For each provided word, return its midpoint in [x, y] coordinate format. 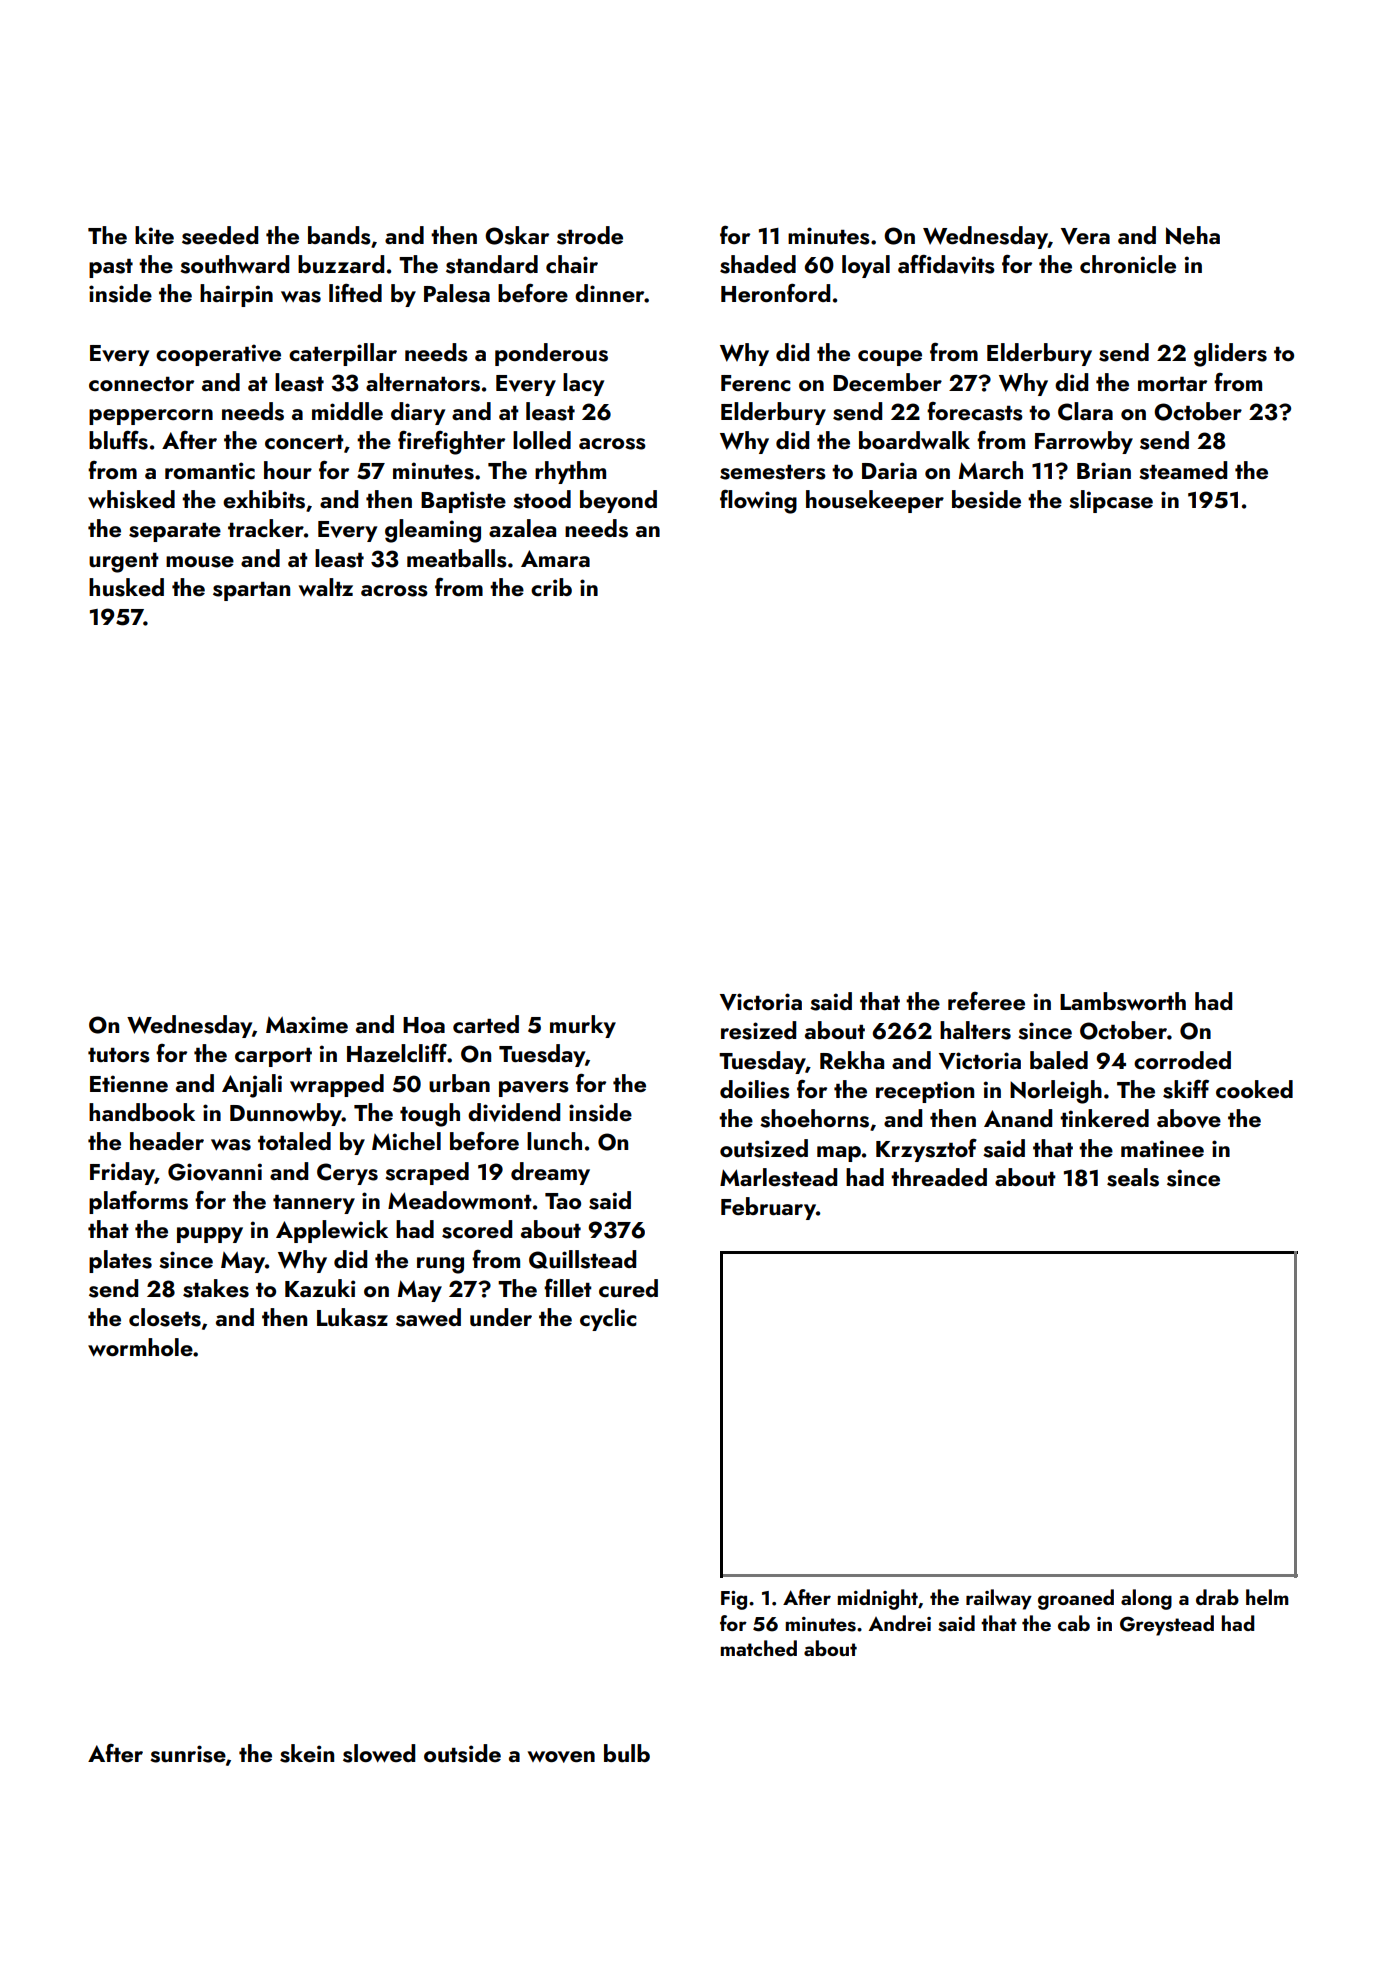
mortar [1172, 384]
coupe [890, 358]
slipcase [1111, 501]
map [839, 1154]
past [111, 268]
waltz [326, 587]
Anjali [252, 1086]
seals [1133, 1177]
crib [551, 587]
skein [307, 1753]
